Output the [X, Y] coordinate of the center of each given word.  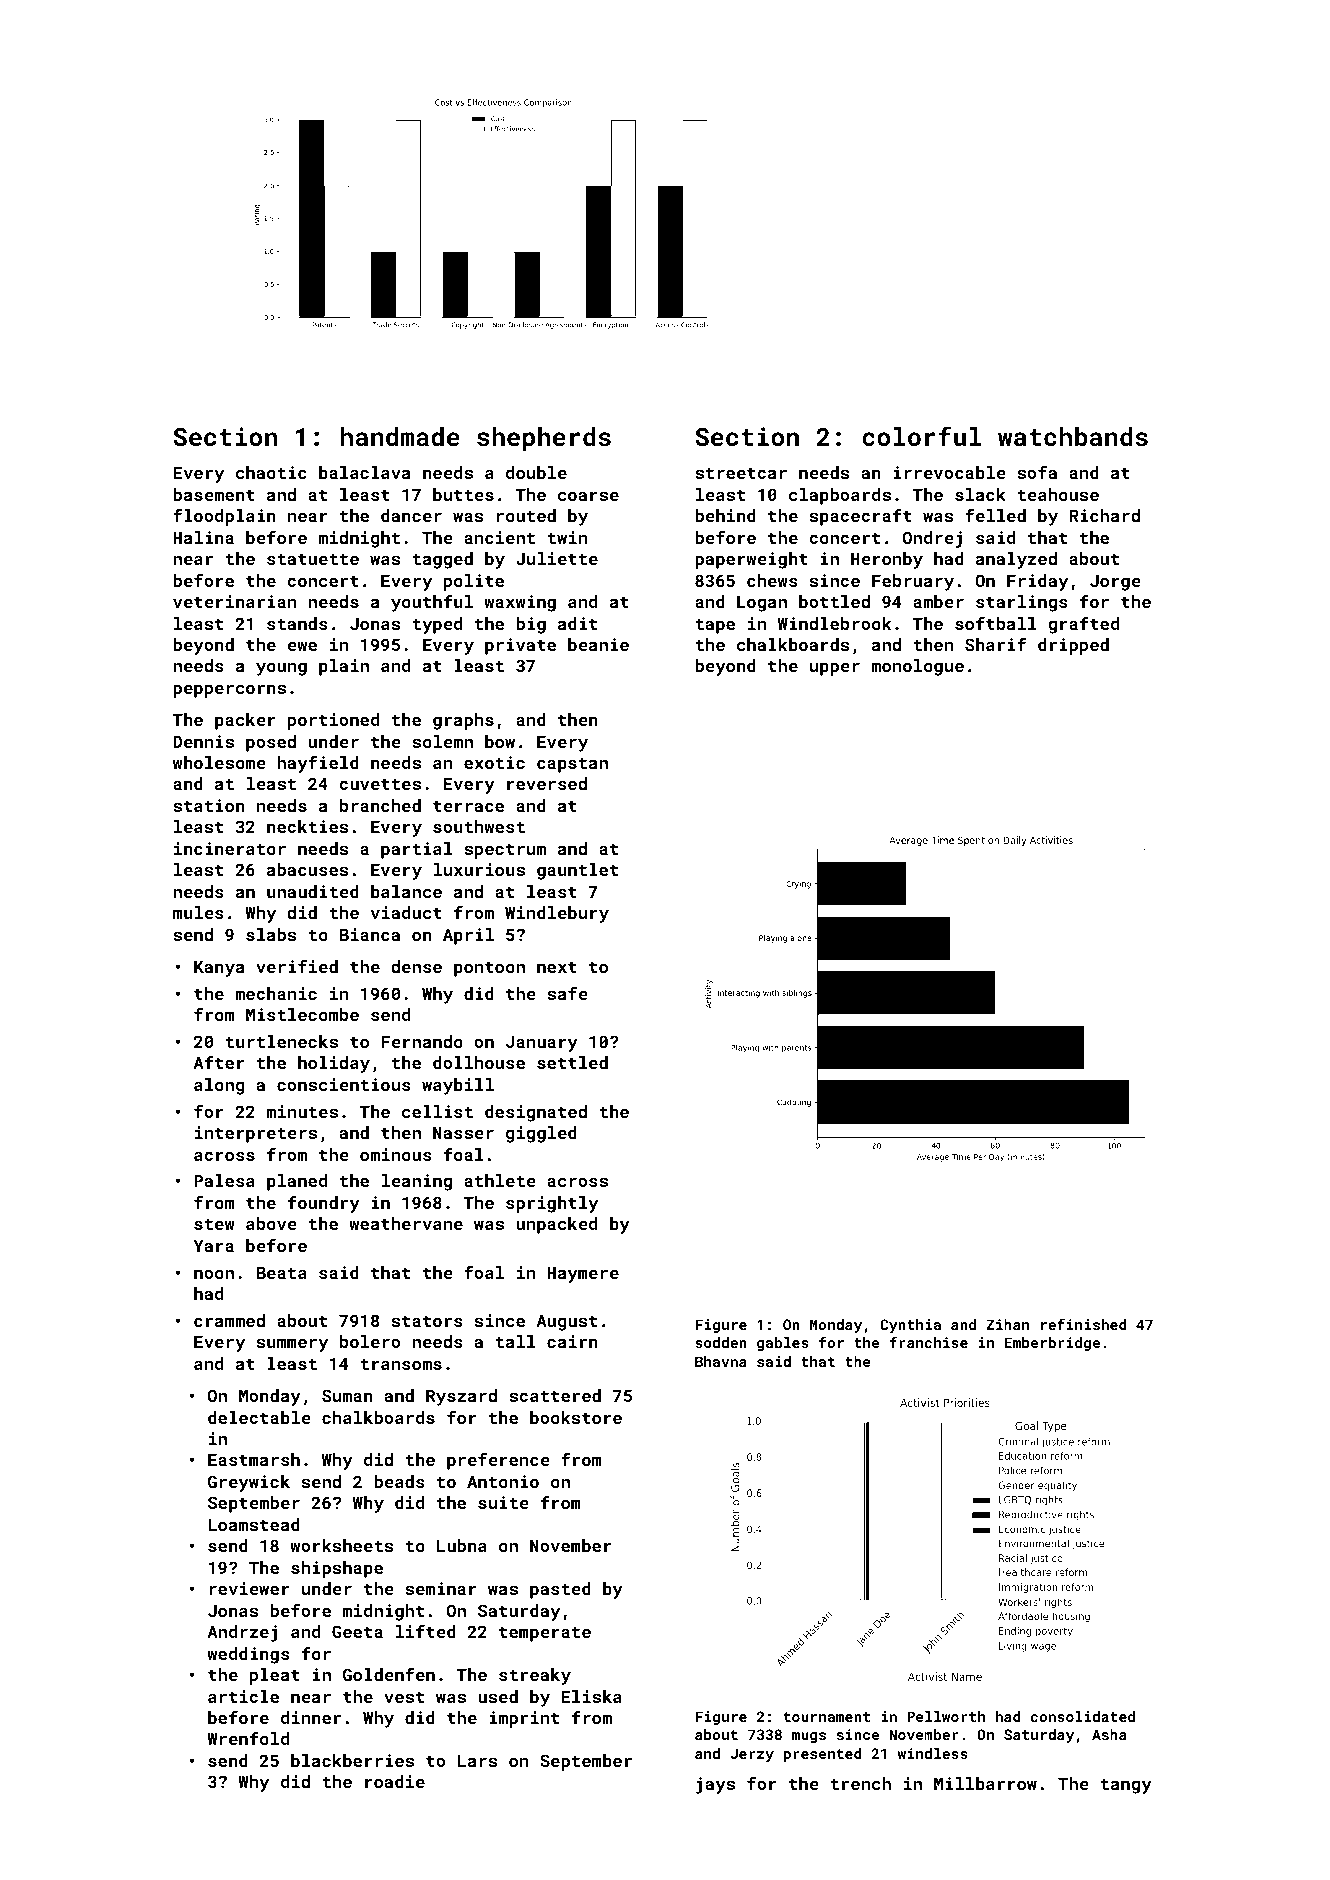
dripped [1073, 646]
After [219, 1062]
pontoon [489, 969]
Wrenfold [248, 1738]
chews [772, 580]
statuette [313, 559]
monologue [917, 667]
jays [715, 1785]
